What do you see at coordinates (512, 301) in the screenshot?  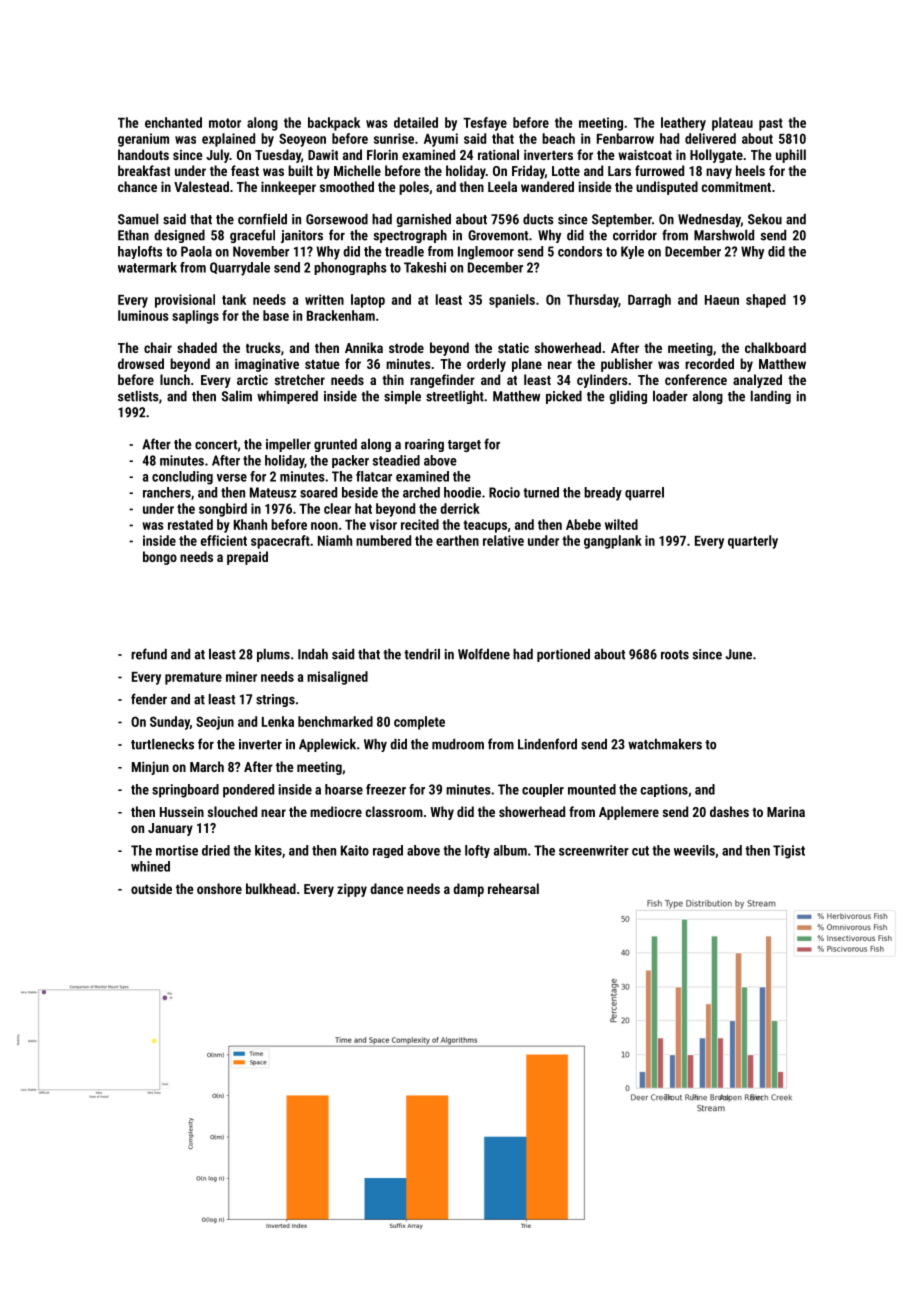 I see `spaniels` at bounding box center [512, 301].
